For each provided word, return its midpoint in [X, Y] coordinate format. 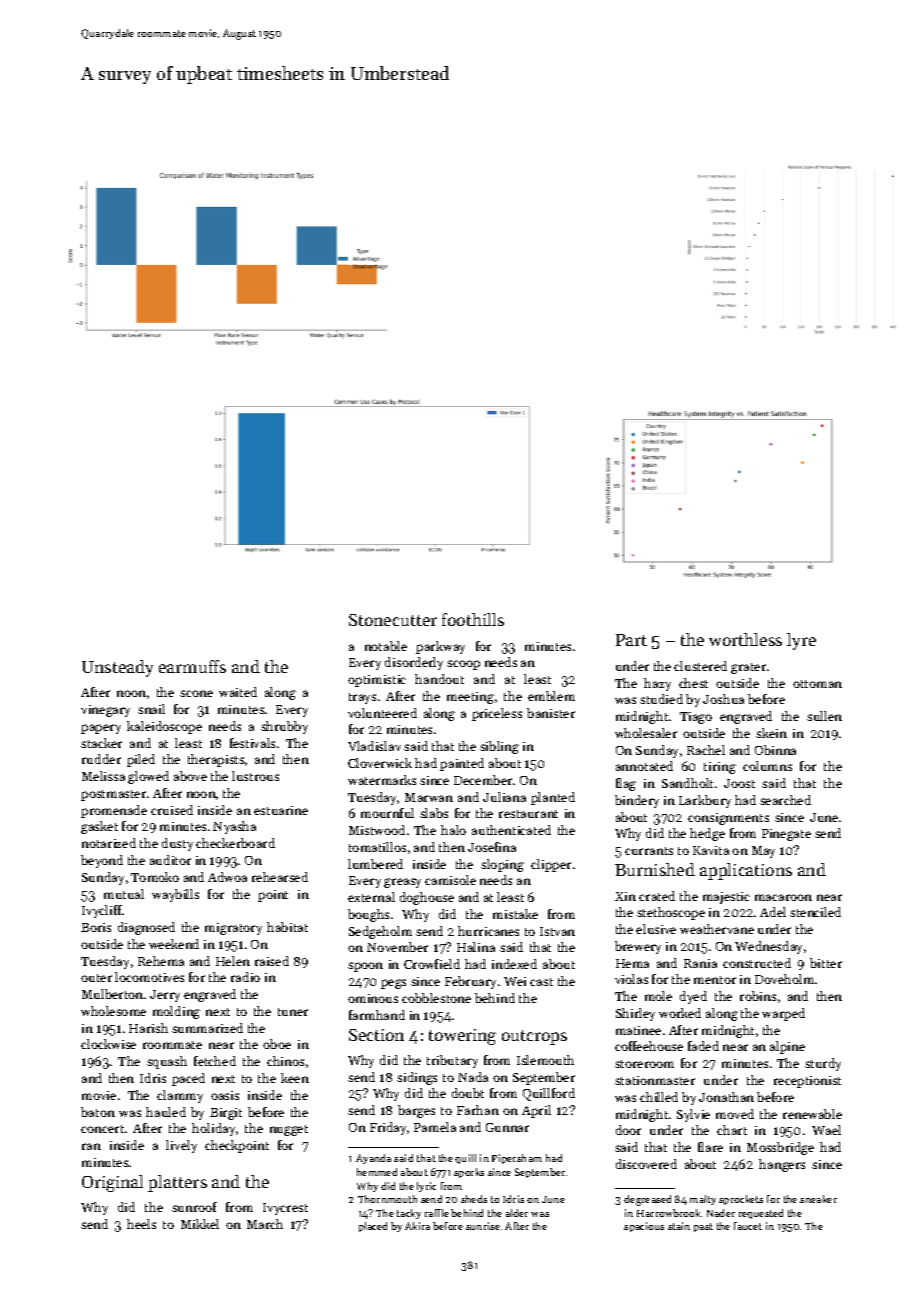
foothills [473, 619]
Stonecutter [393, 620]
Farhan [478, 1110]
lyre [801, 641]
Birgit [226, 1114]
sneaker [818, 1199]
